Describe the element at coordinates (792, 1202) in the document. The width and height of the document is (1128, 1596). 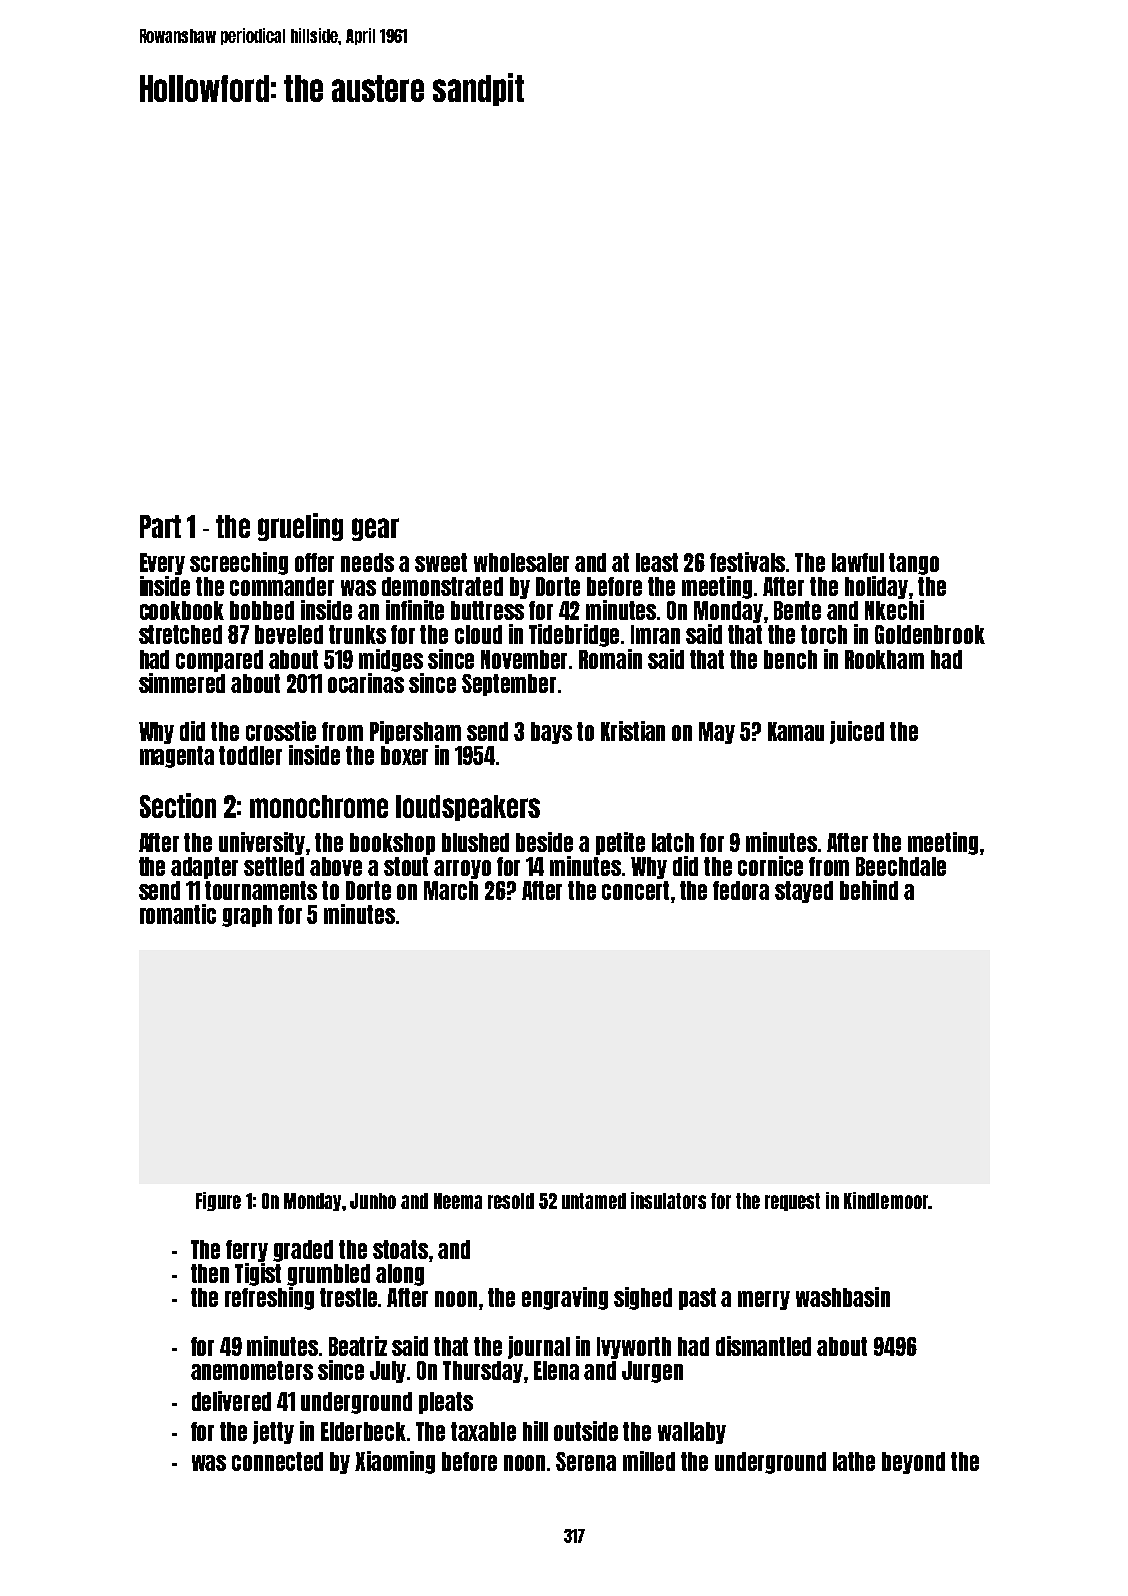
I see `request` at that location.
